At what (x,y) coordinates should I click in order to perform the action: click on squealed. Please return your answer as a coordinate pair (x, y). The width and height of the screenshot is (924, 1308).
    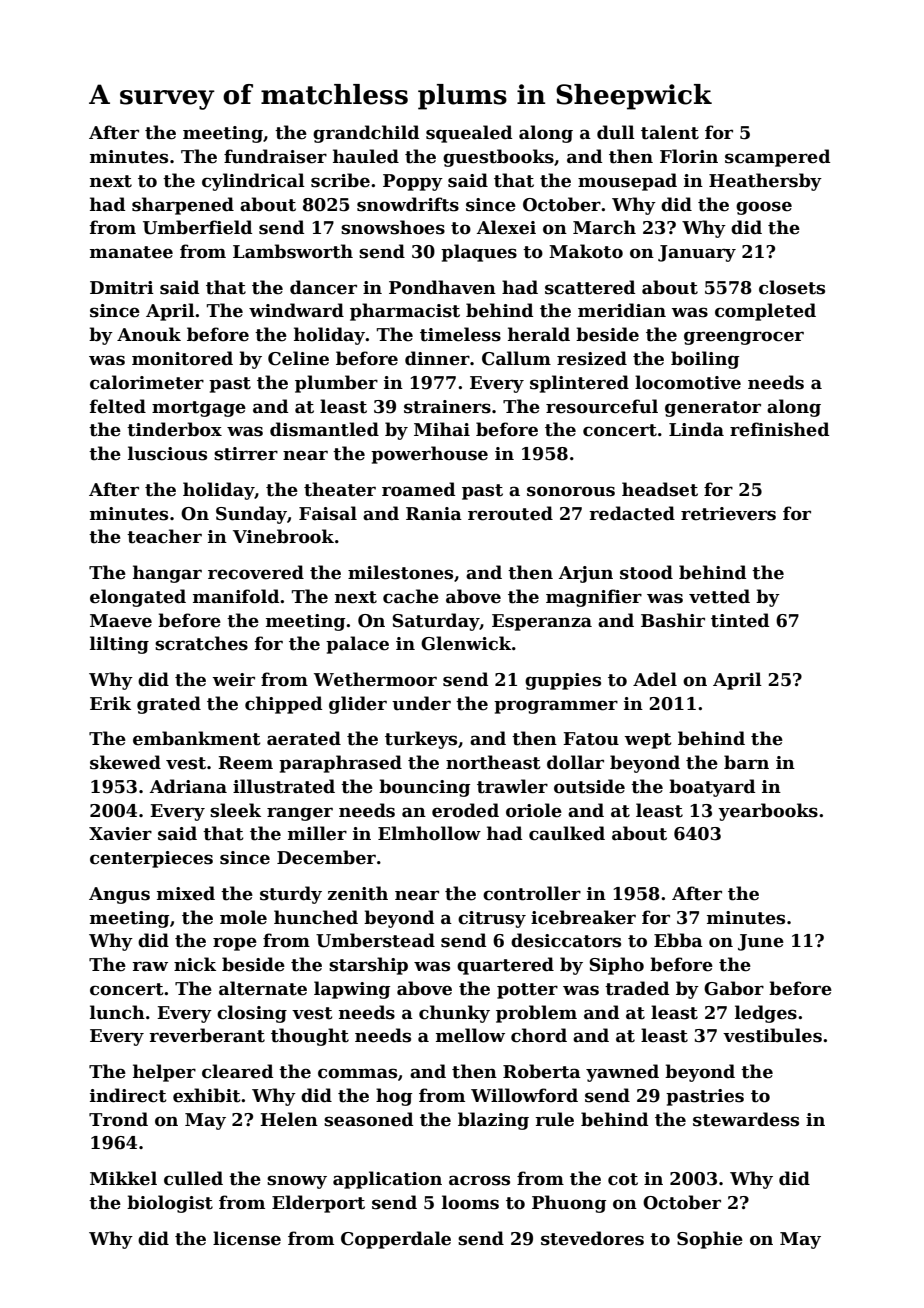
    Looking at the image, I should click on (469, 134).
